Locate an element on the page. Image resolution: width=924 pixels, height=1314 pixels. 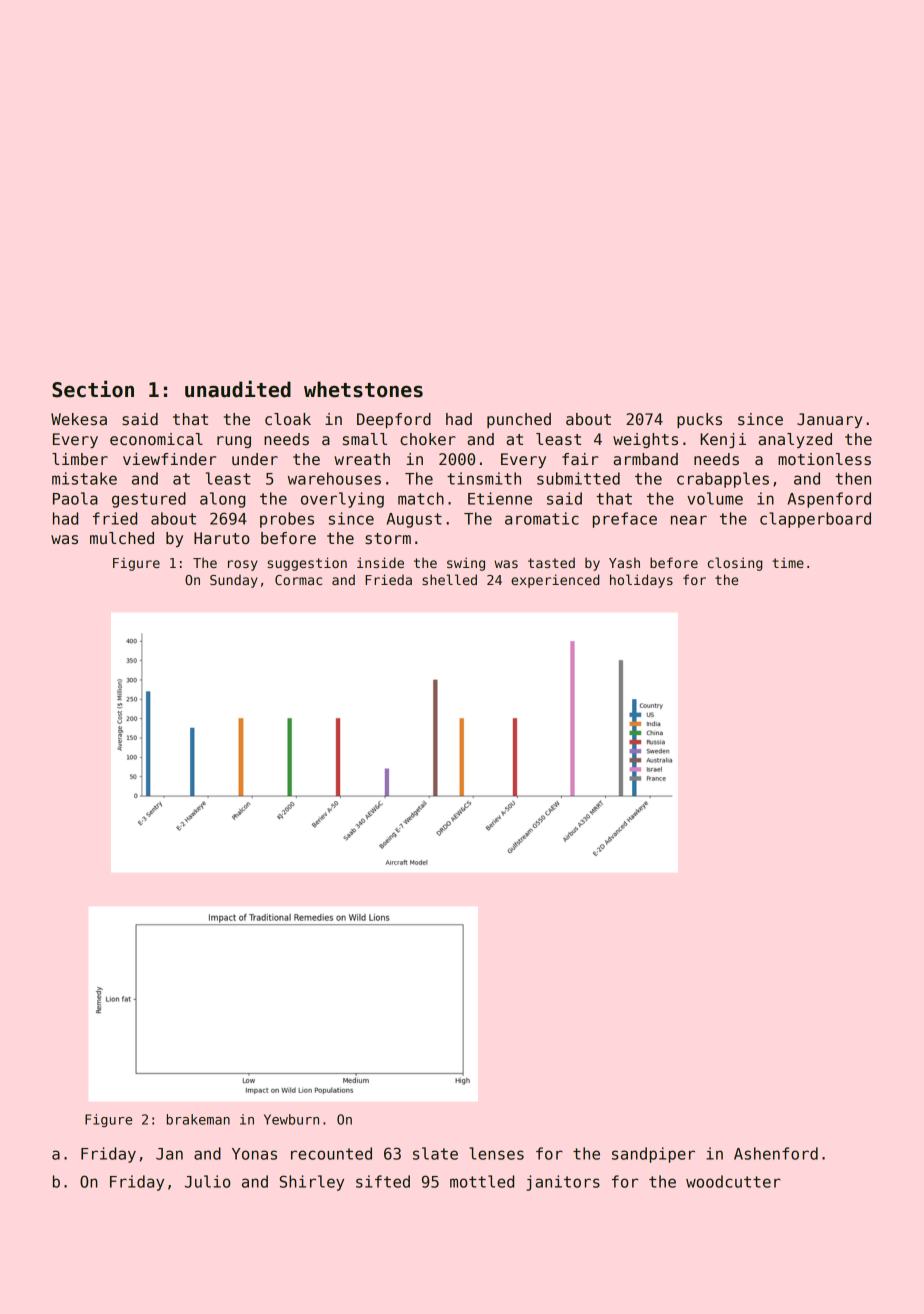
analyzed is located at coordinates (795, 440).
